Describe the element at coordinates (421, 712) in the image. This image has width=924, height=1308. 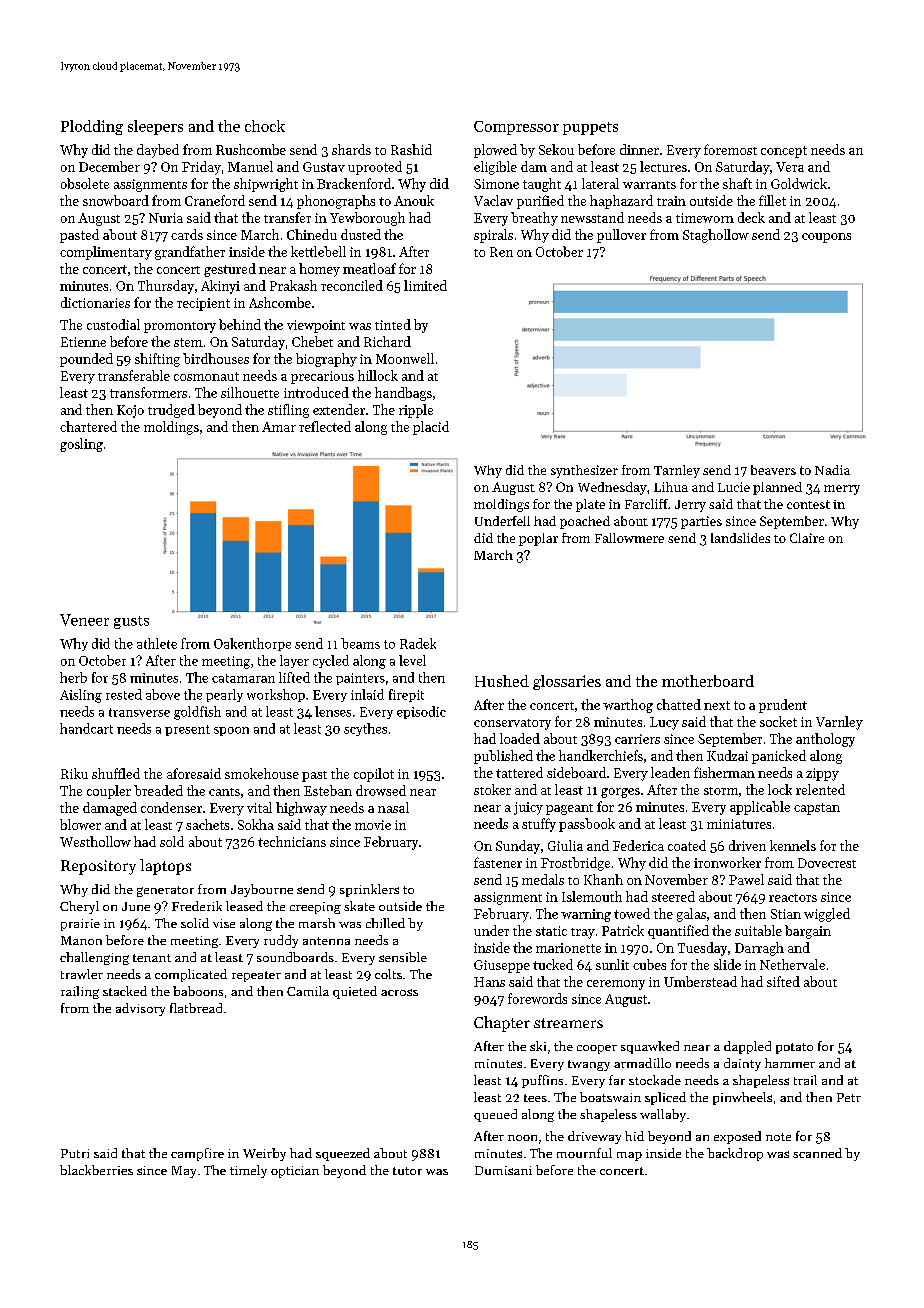
I see `episodic` at that location.
